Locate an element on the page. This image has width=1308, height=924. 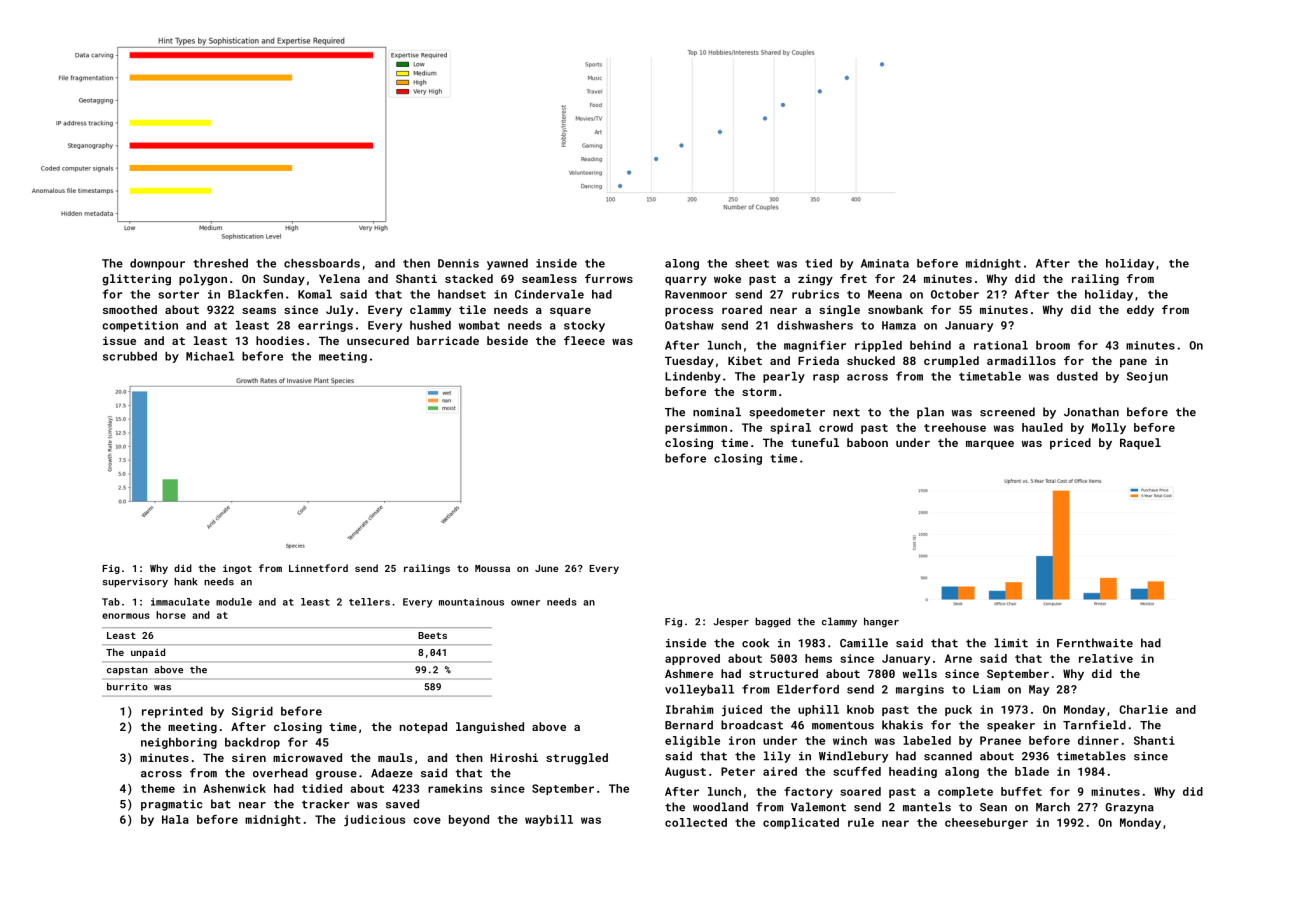
bagged is located at coordinates (773, 622).
